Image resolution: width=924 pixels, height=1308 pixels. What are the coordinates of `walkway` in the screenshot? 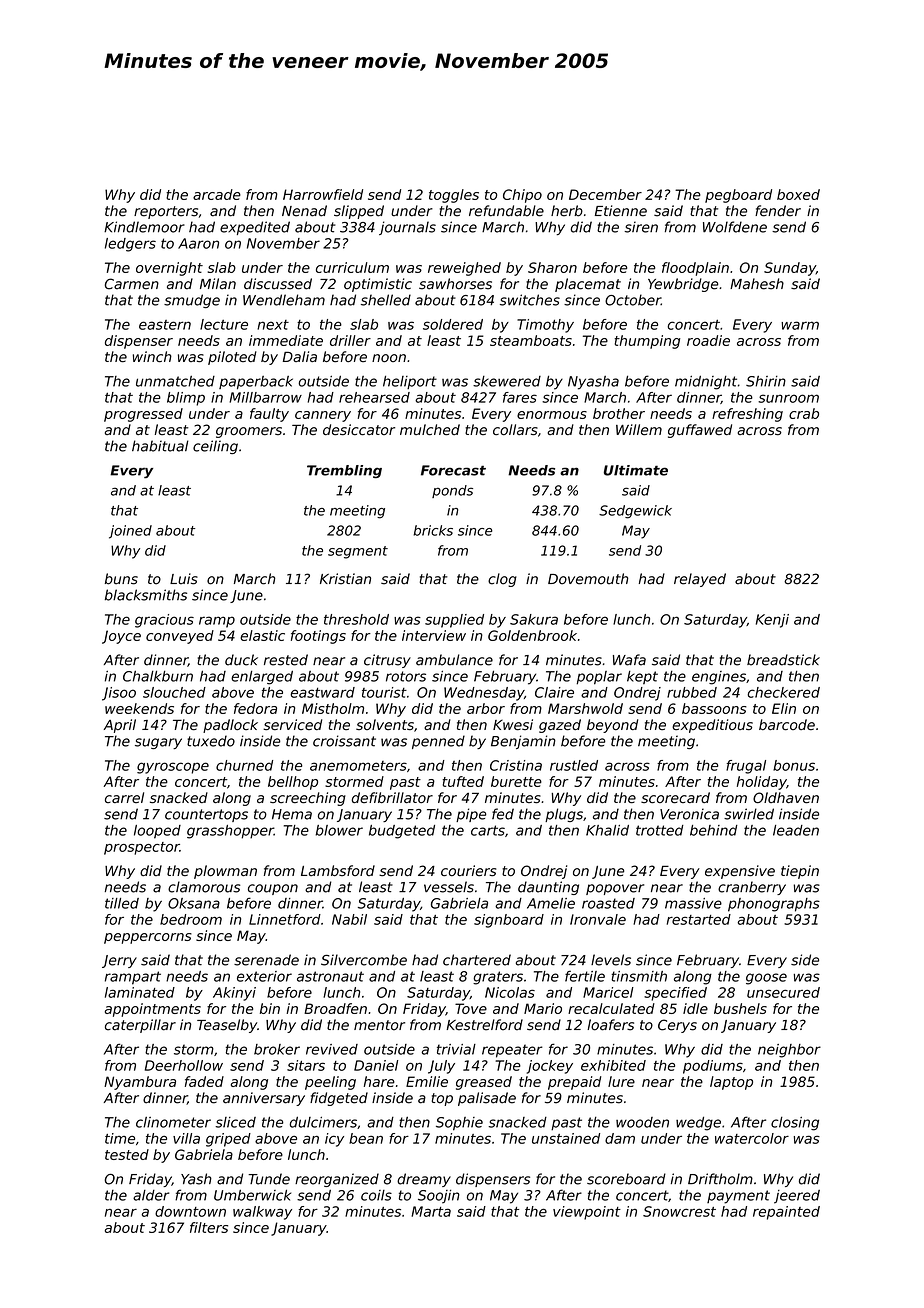 It's located at (262, 1213).
